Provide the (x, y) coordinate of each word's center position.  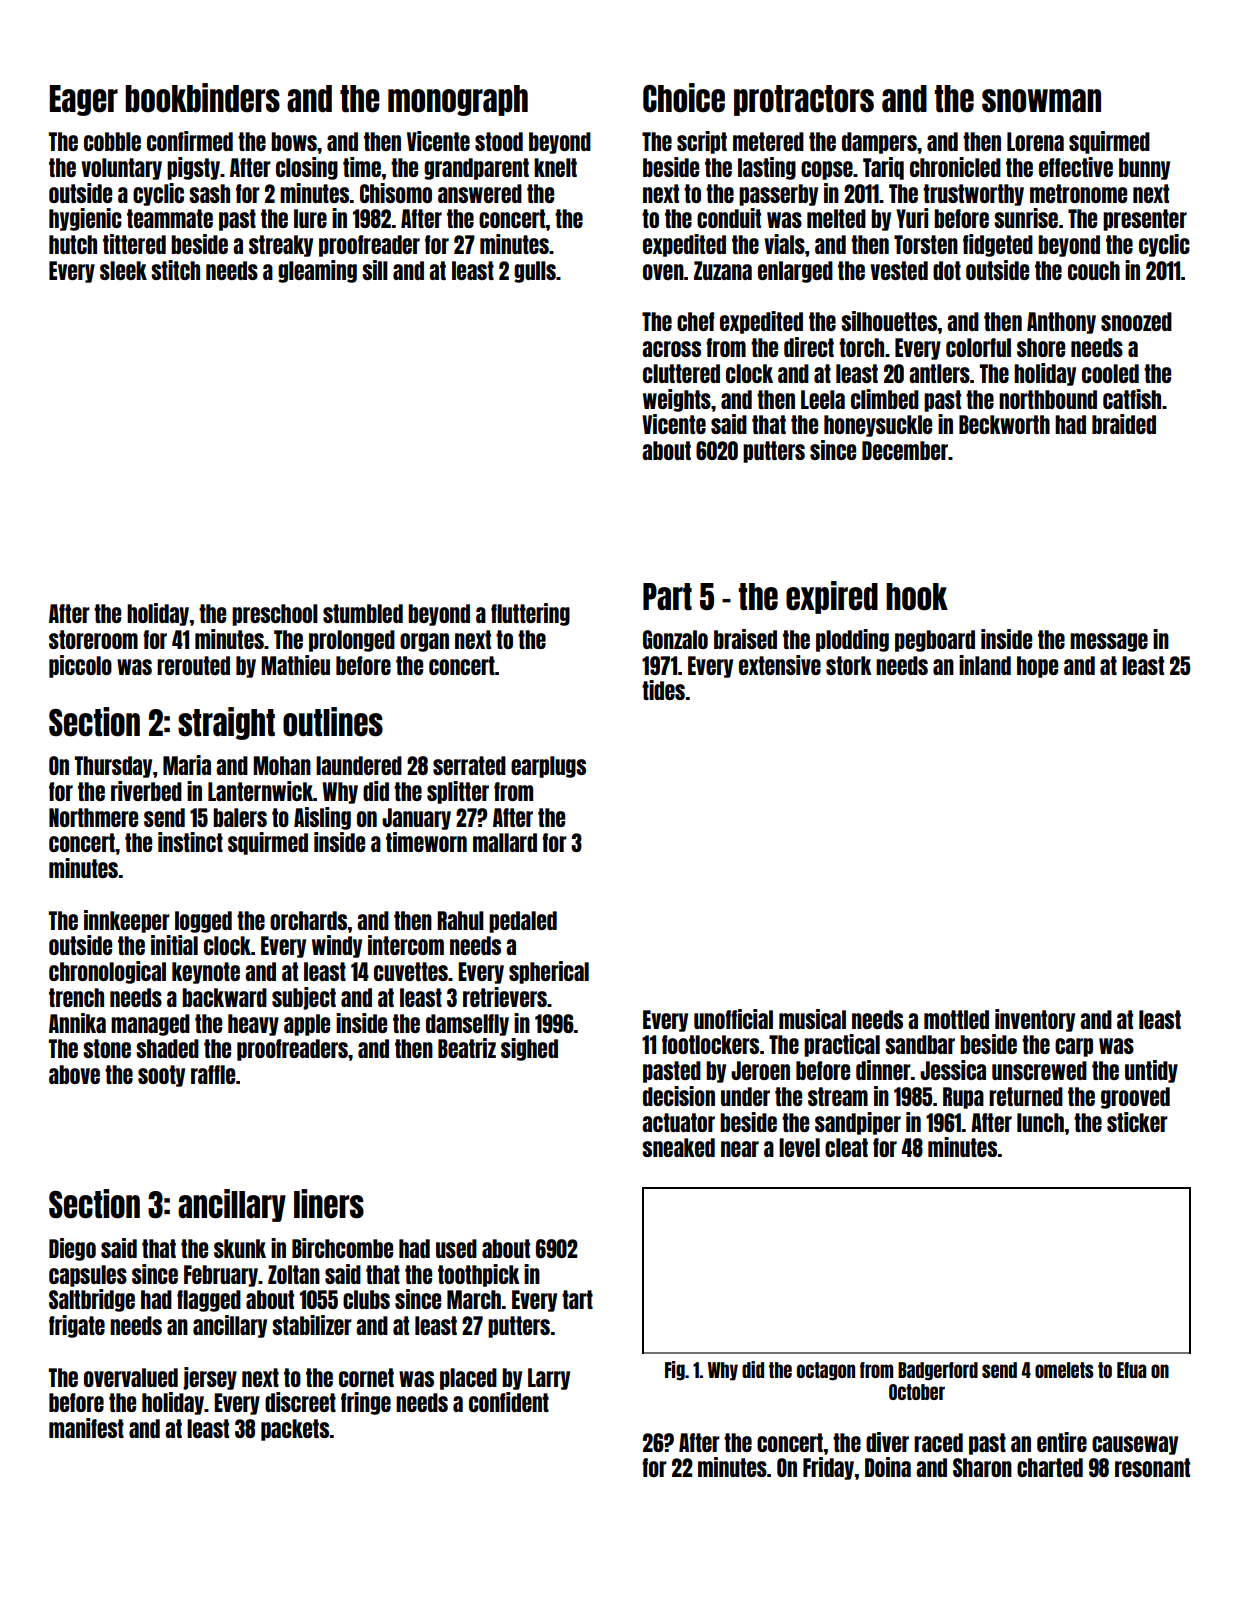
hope (1037, 667)
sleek (123, 270)
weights (677, 400)
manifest (86, 1428)
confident (509, 1402)
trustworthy (973, 195)
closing (307, 168)
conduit (729, 218)
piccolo (80, 666)
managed (150, 1025)
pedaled (523, 922)
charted (1050, 1467)
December (905, 450)
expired (832, 597)
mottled (956, 1019)
